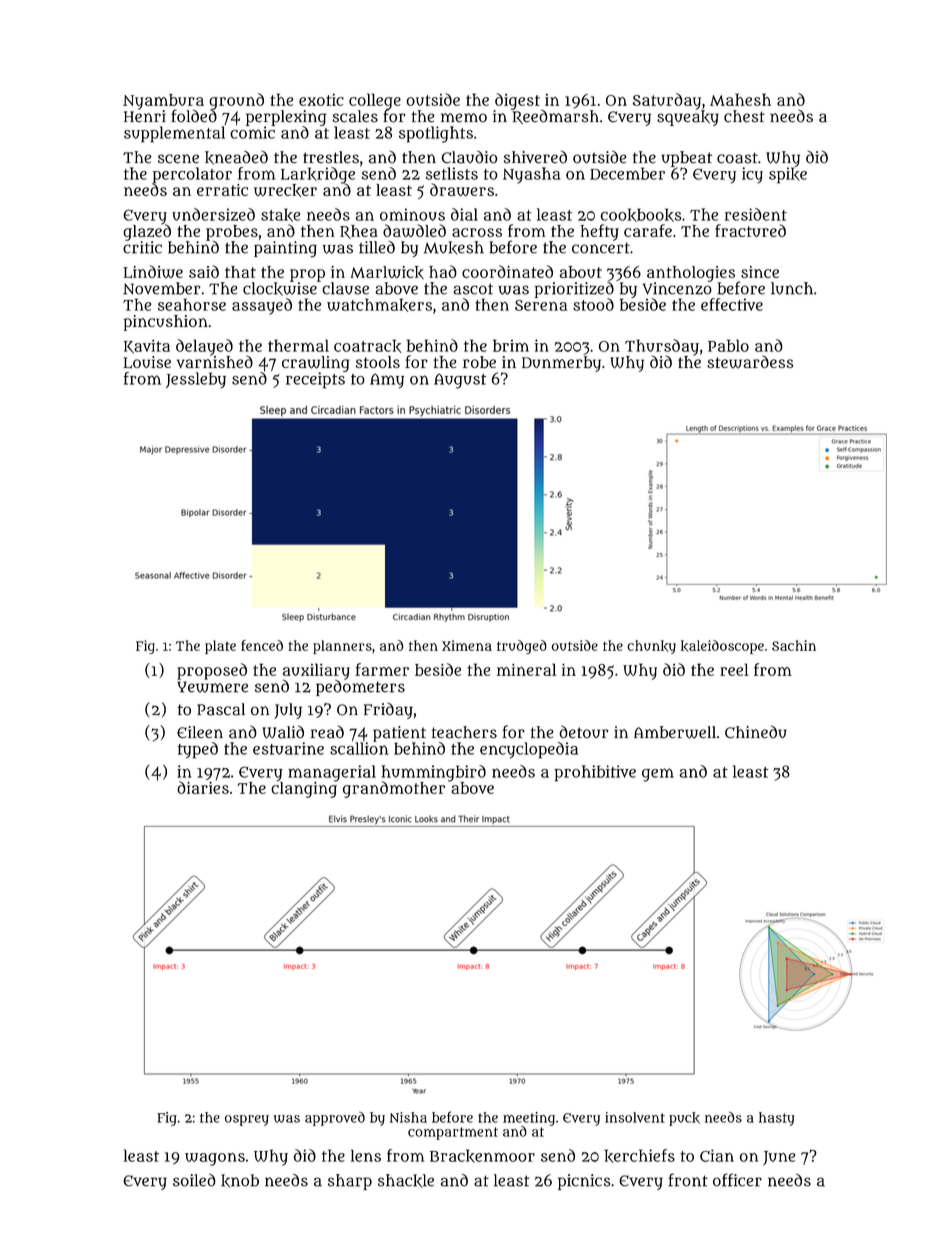 The image size is (952, 1233). Describe the element at coordinates (240, 1181) in the image. I see `knob` at that location.
